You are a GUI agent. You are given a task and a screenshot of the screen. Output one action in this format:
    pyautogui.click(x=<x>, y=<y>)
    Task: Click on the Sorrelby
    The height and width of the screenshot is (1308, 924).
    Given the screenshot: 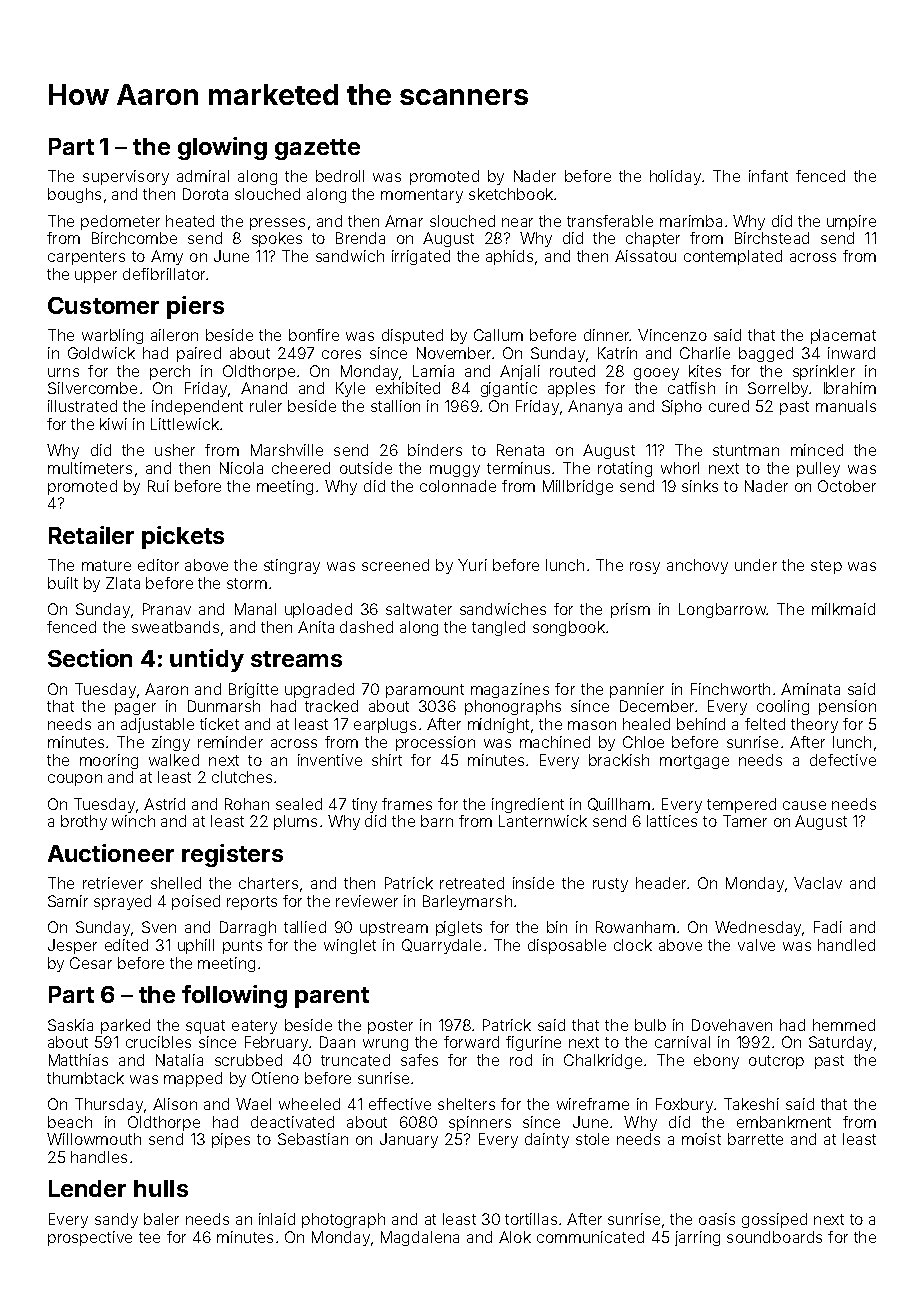 What is the action you would take?
    pyautogui.click(x=778, y=389)
